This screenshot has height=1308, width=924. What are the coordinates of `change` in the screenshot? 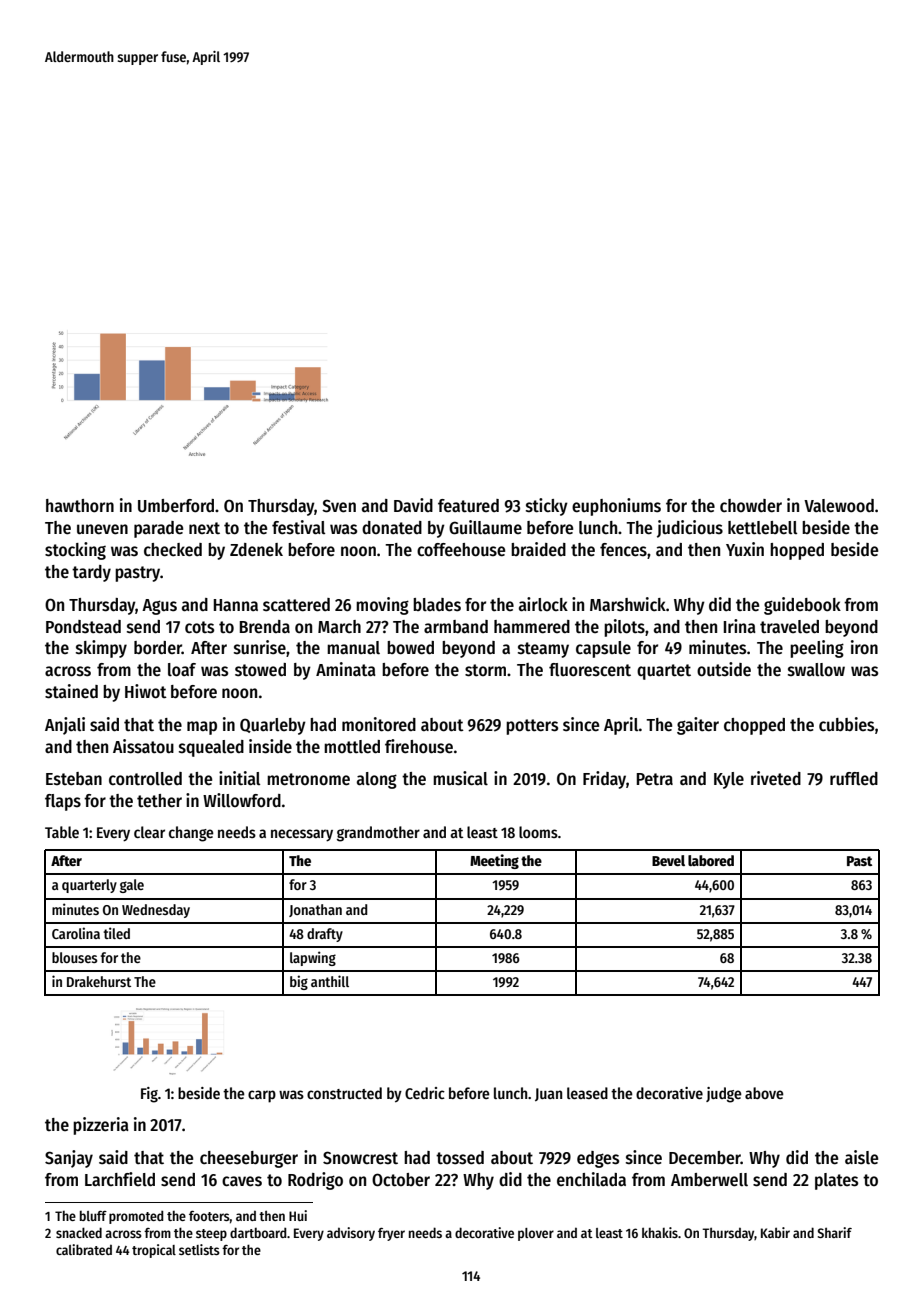 It's located at (191, 834).
